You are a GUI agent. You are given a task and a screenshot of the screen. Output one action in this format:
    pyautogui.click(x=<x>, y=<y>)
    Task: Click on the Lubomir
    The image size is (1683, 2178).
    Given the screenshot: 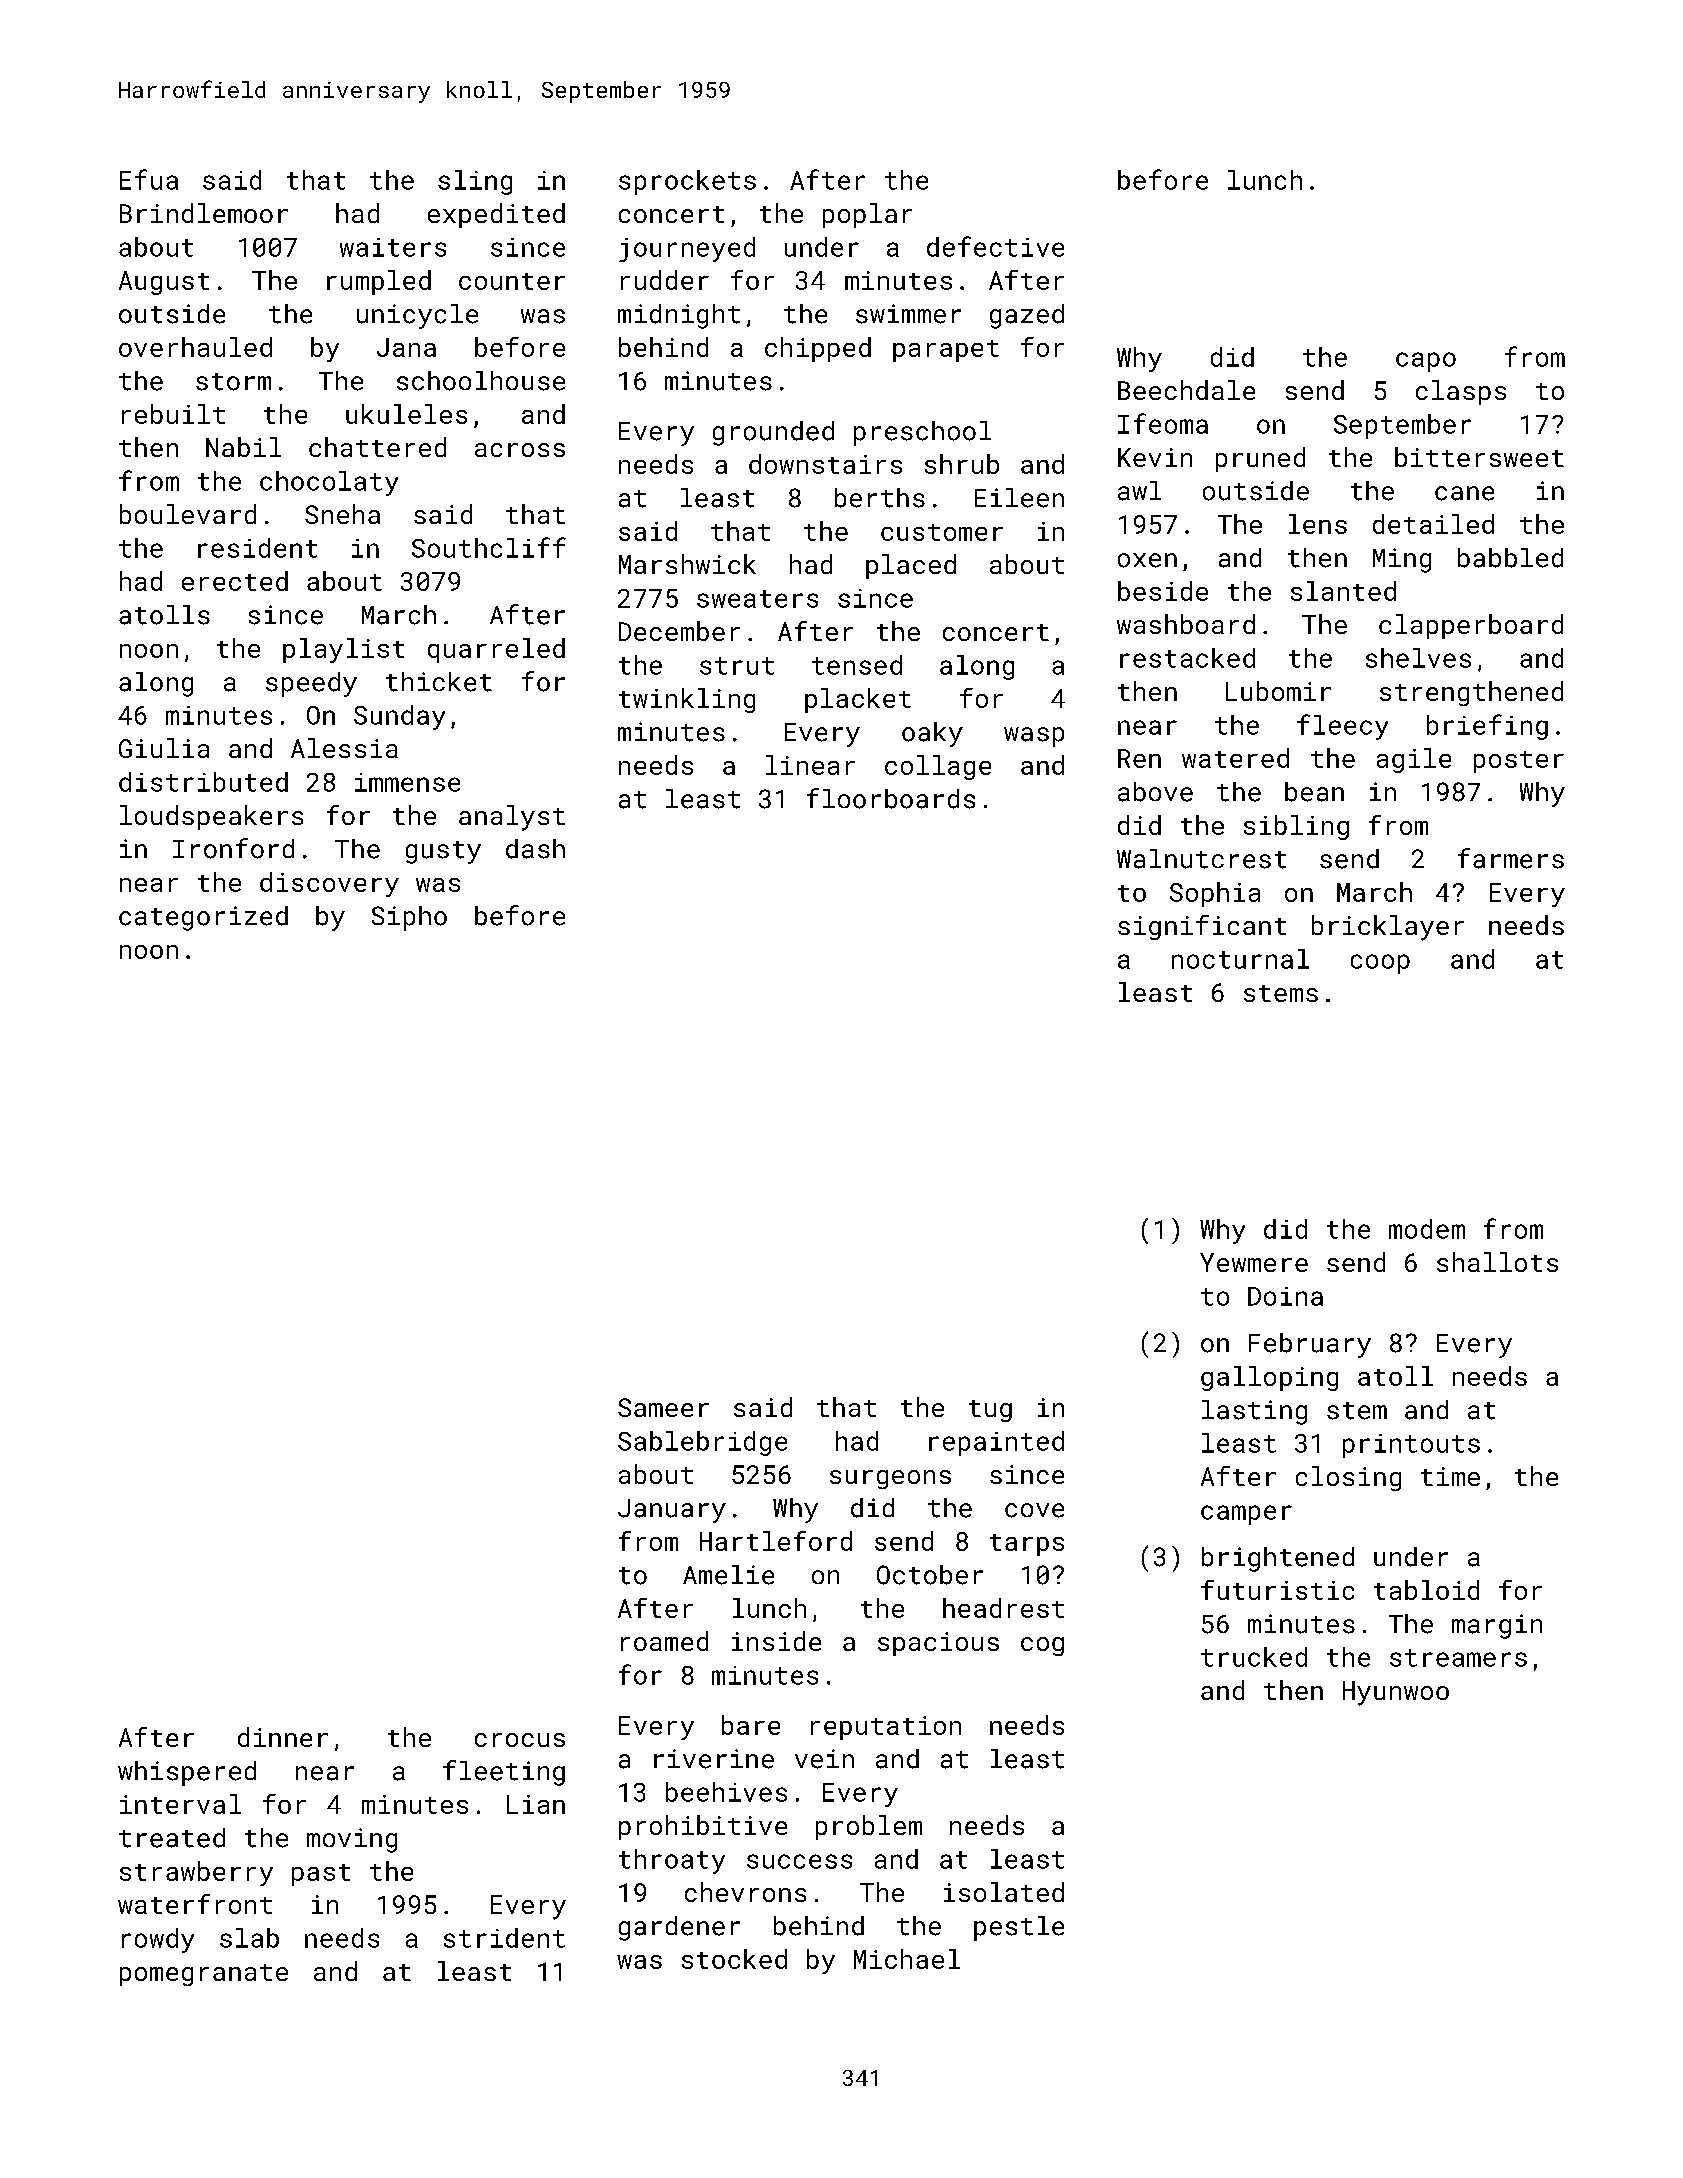 What is the action you would take?
    pyautogui.click(x=1278, y=691)
